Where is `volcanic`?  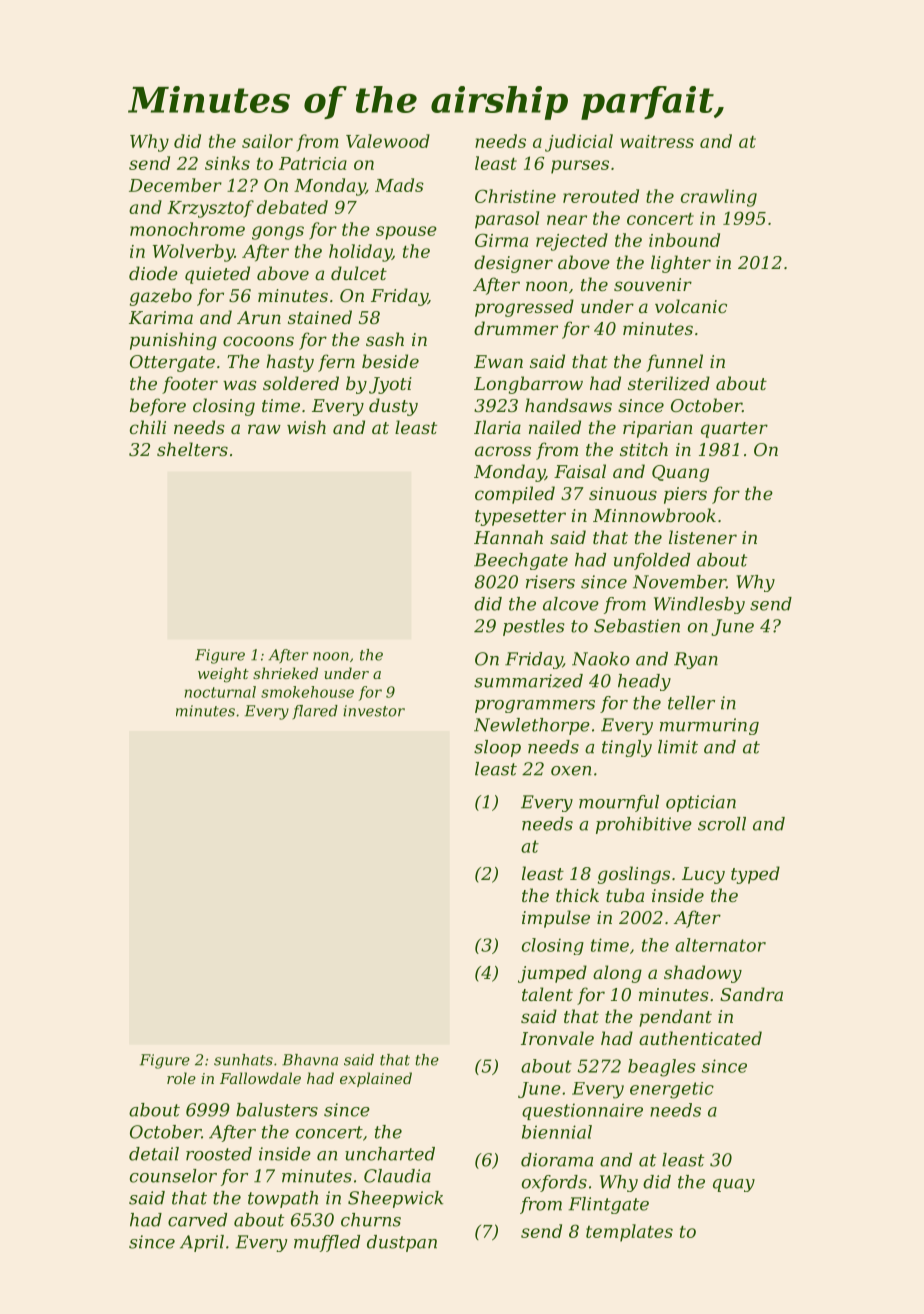 volcanic is located at coordinates (691, 306).
